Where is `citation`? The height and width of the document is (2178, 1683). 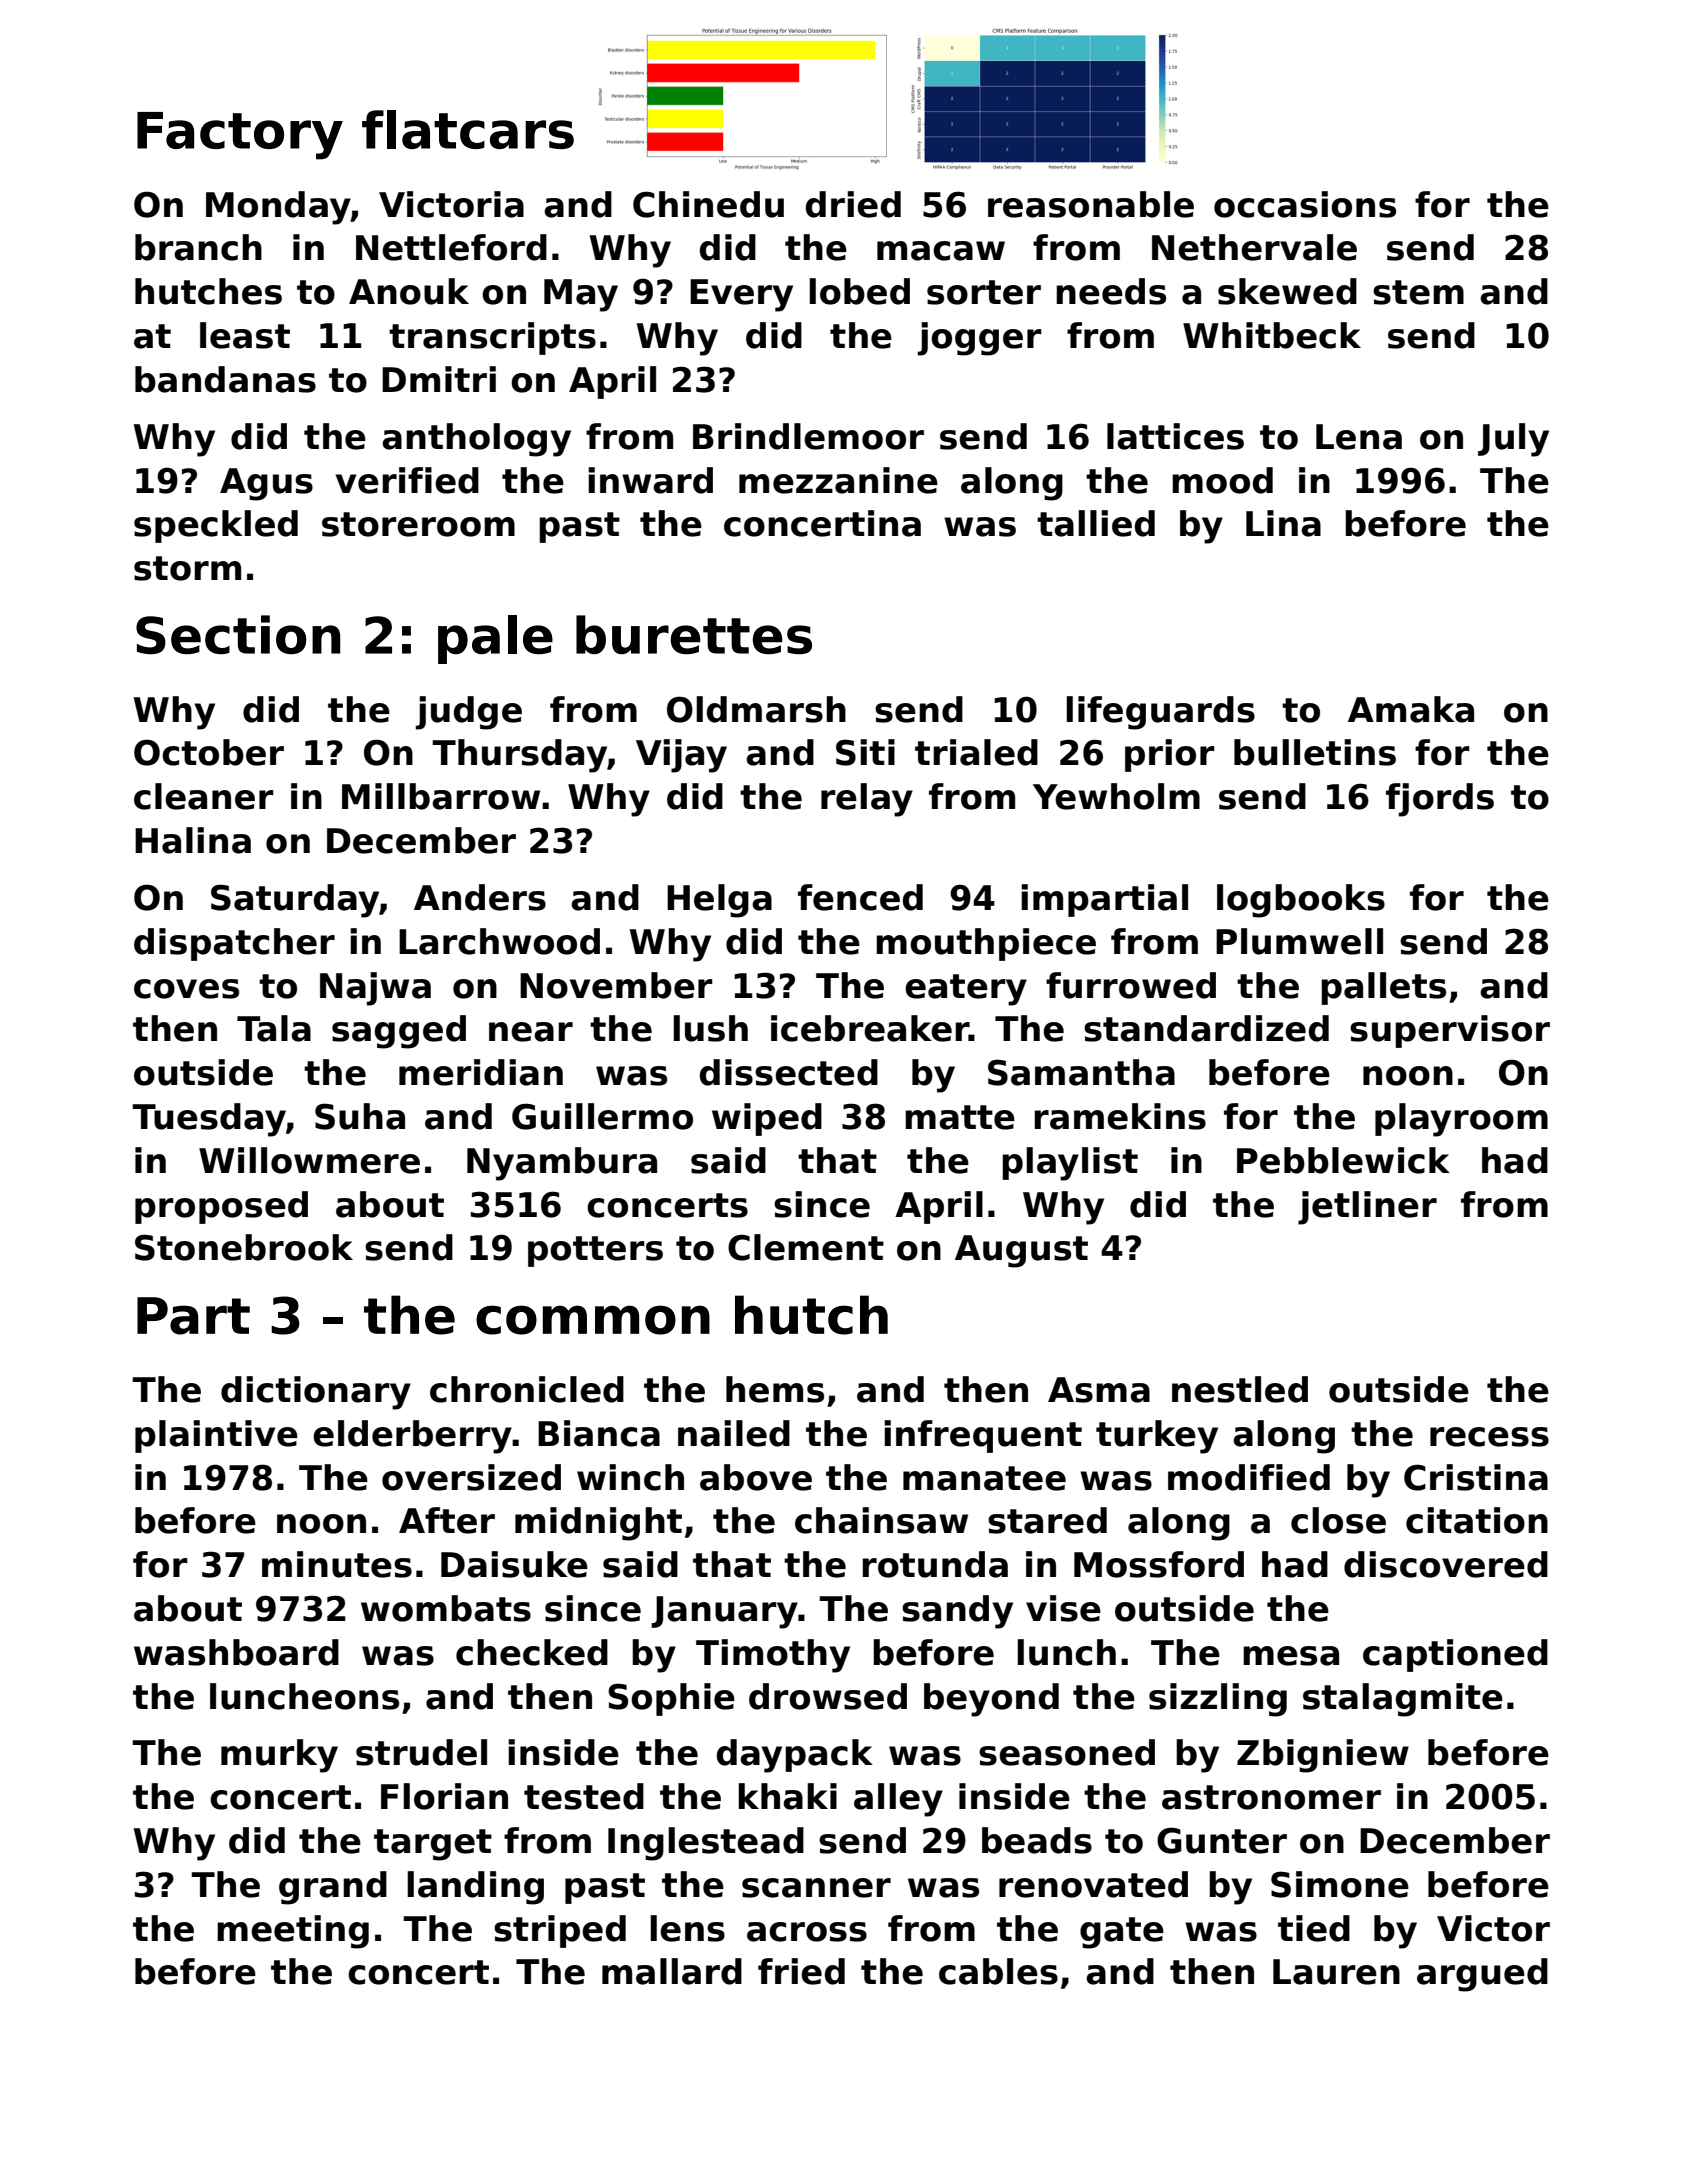 citation is located at coordinates (1477, 1520).
